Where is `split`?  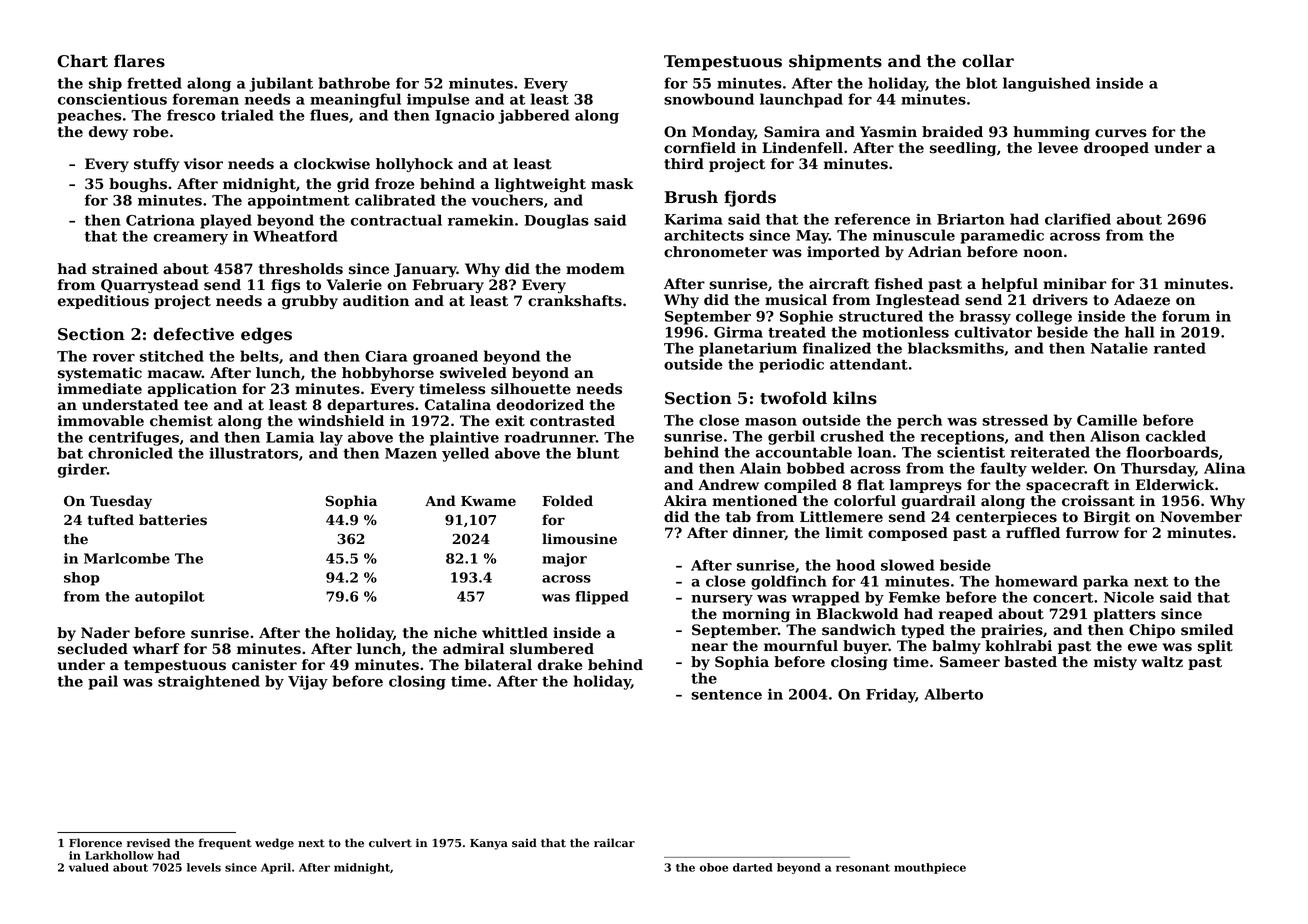 split is located at coordinates (1215, 647).
